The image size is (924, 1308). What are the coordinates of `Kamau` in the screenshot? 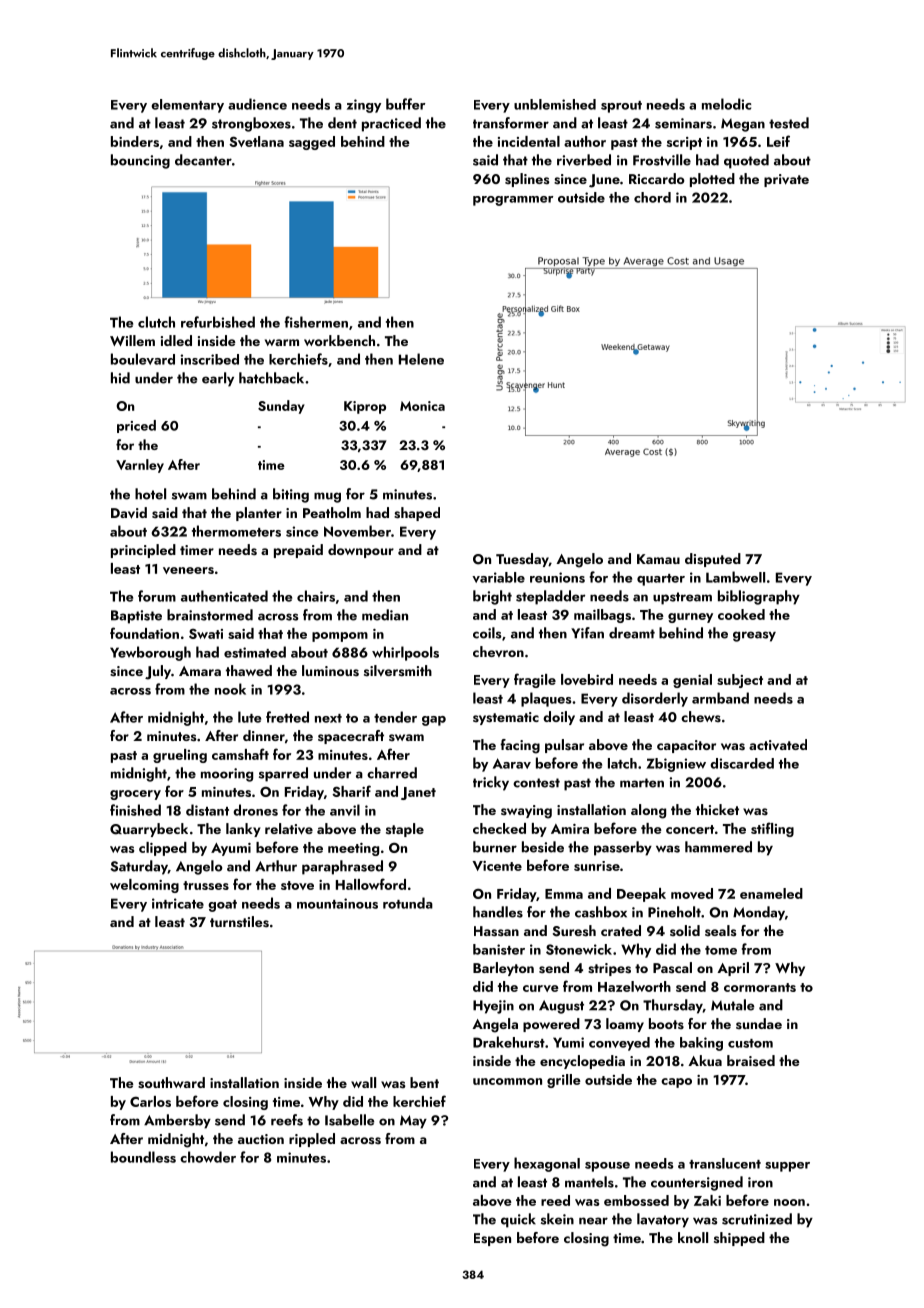 It's located at (658, 559).
